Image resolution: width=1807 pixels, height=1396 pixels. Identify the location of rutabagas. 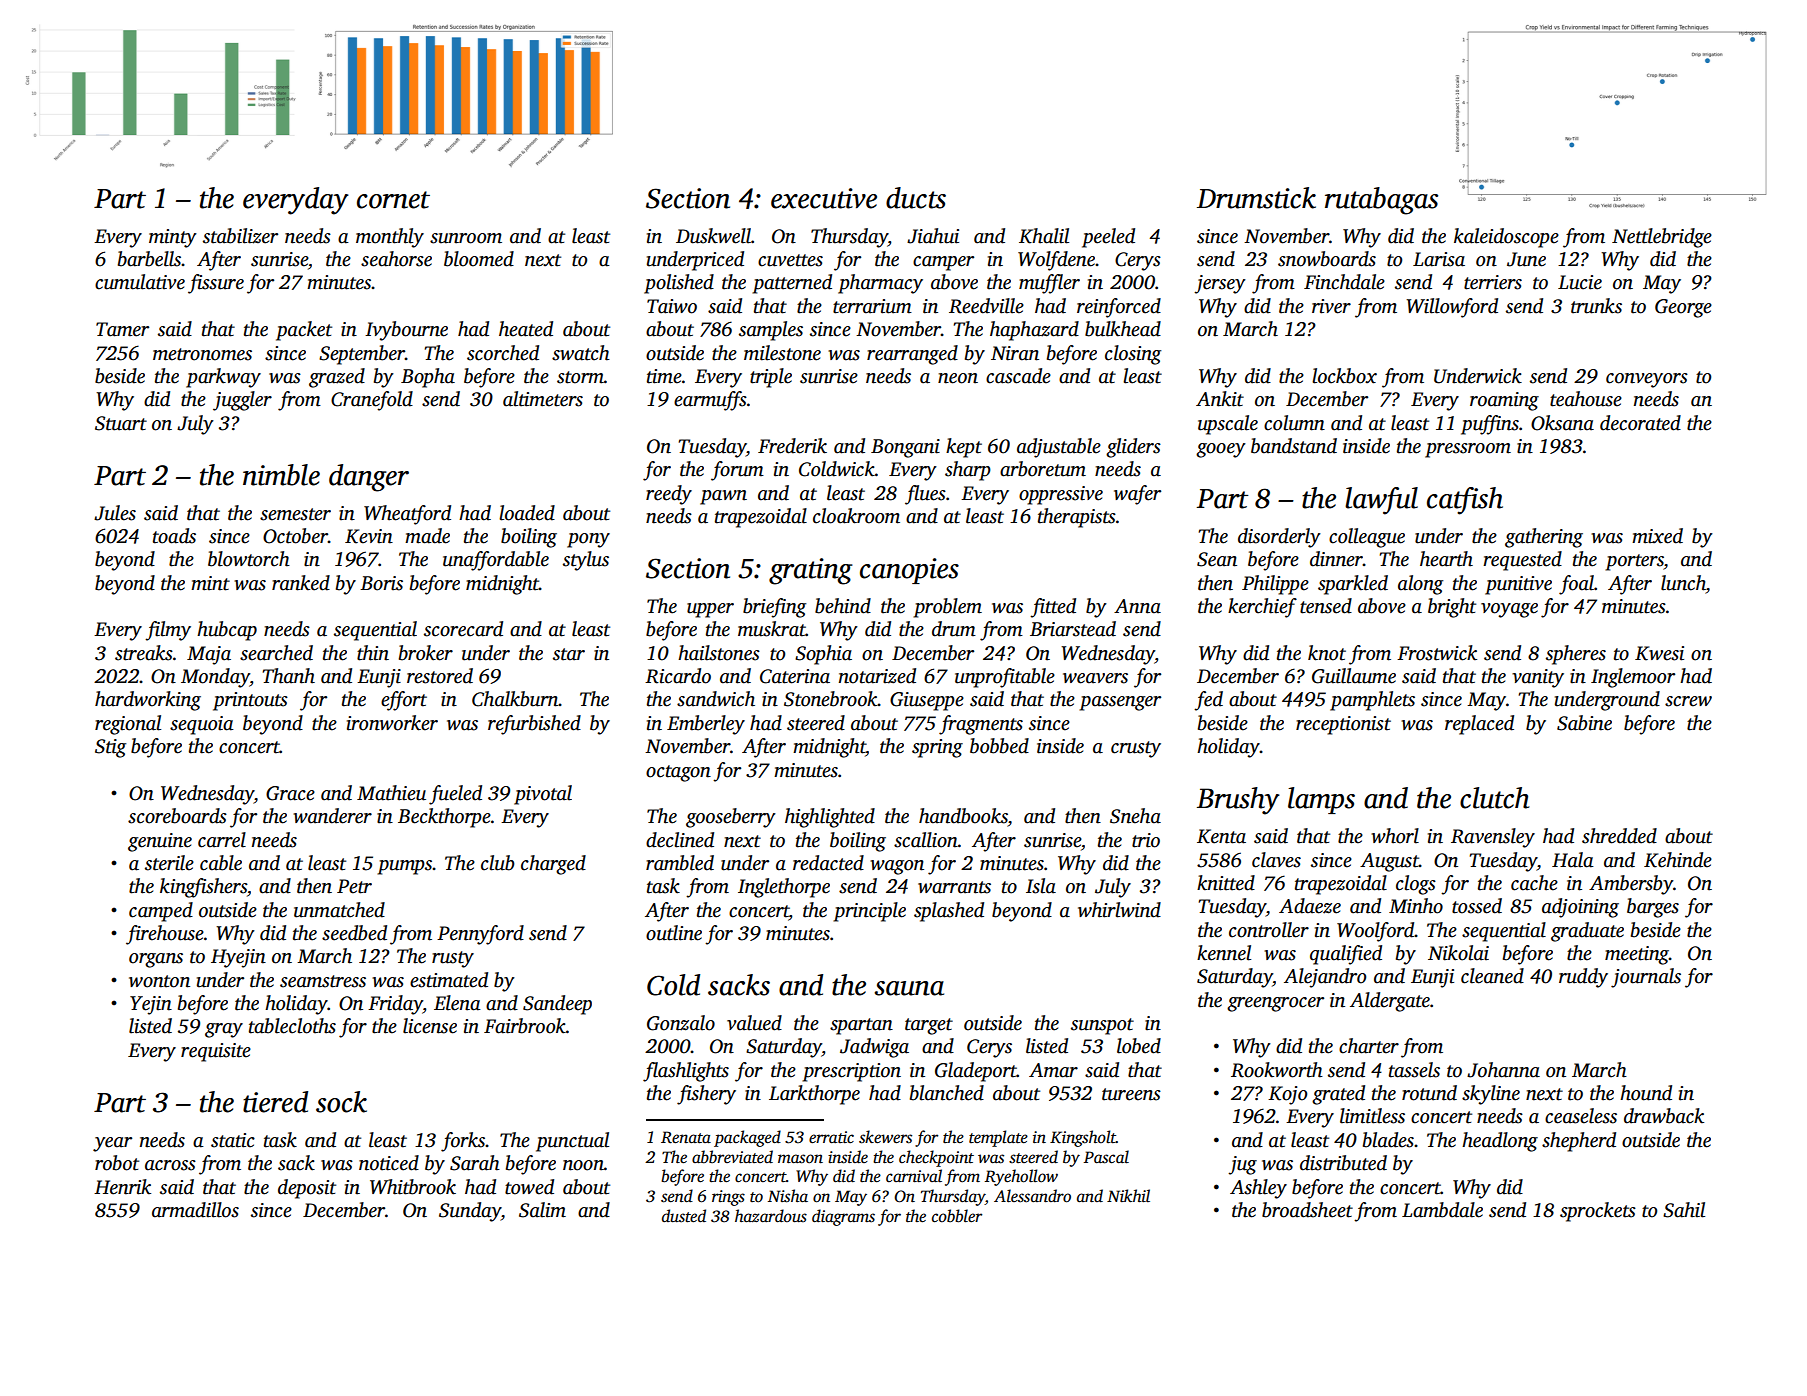
(1381, 201).
